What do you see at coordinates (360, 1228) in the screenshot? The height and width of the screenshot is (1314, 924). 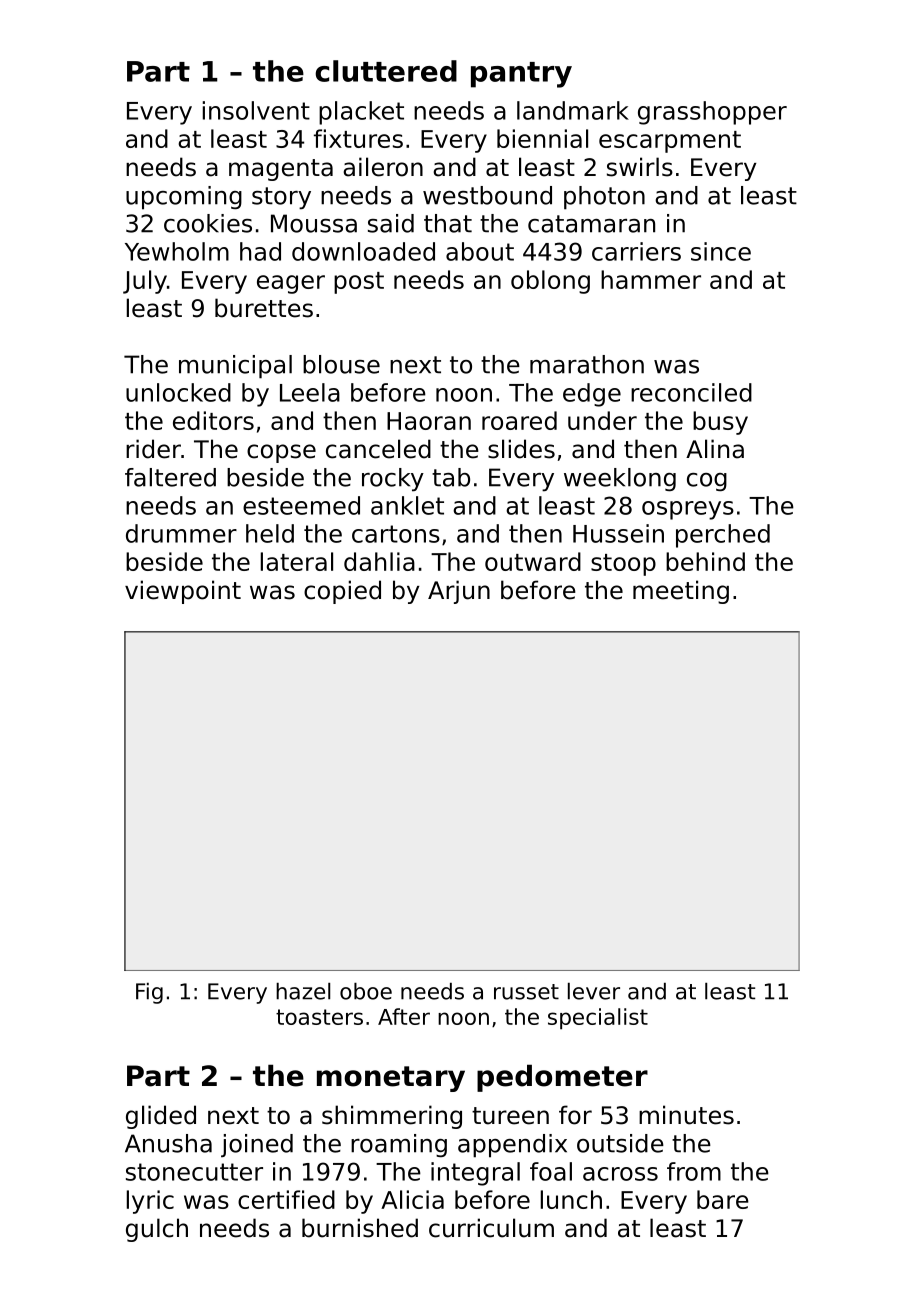 I see `burnished` at bounding box center [360, 1228].
